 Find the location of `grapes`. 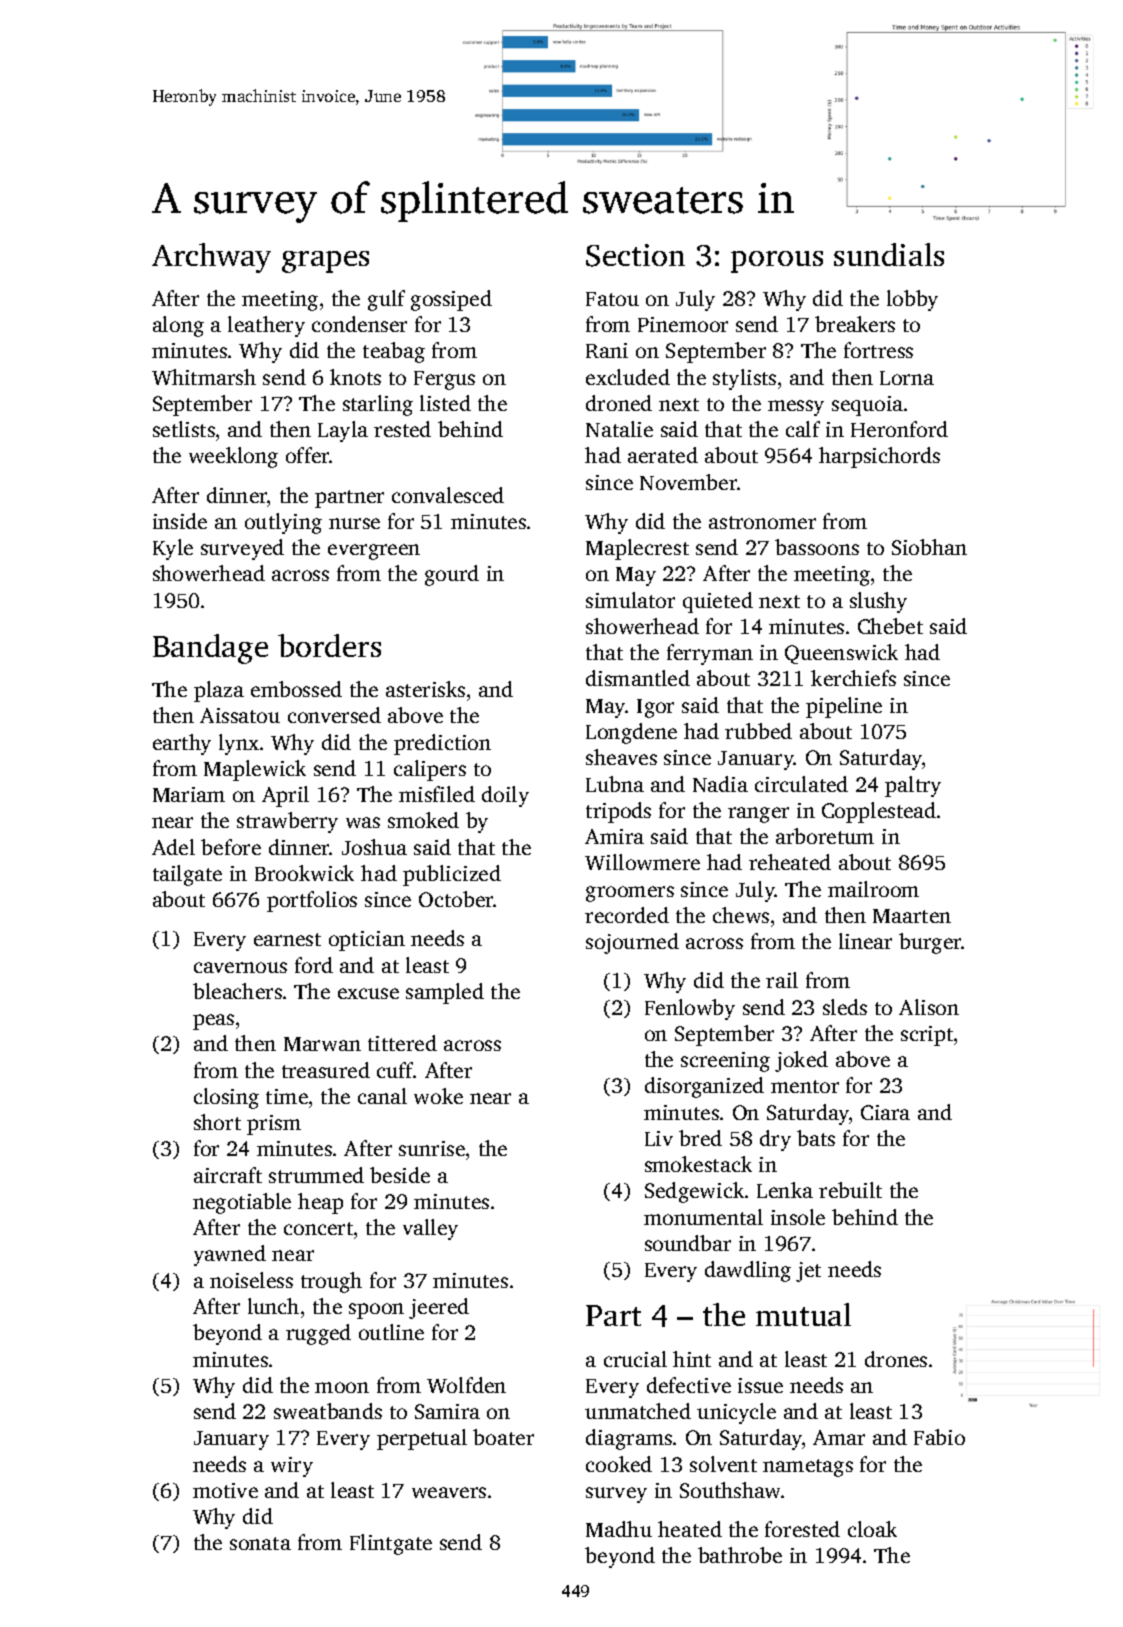

grapes is located at coordinates (325, 262).
